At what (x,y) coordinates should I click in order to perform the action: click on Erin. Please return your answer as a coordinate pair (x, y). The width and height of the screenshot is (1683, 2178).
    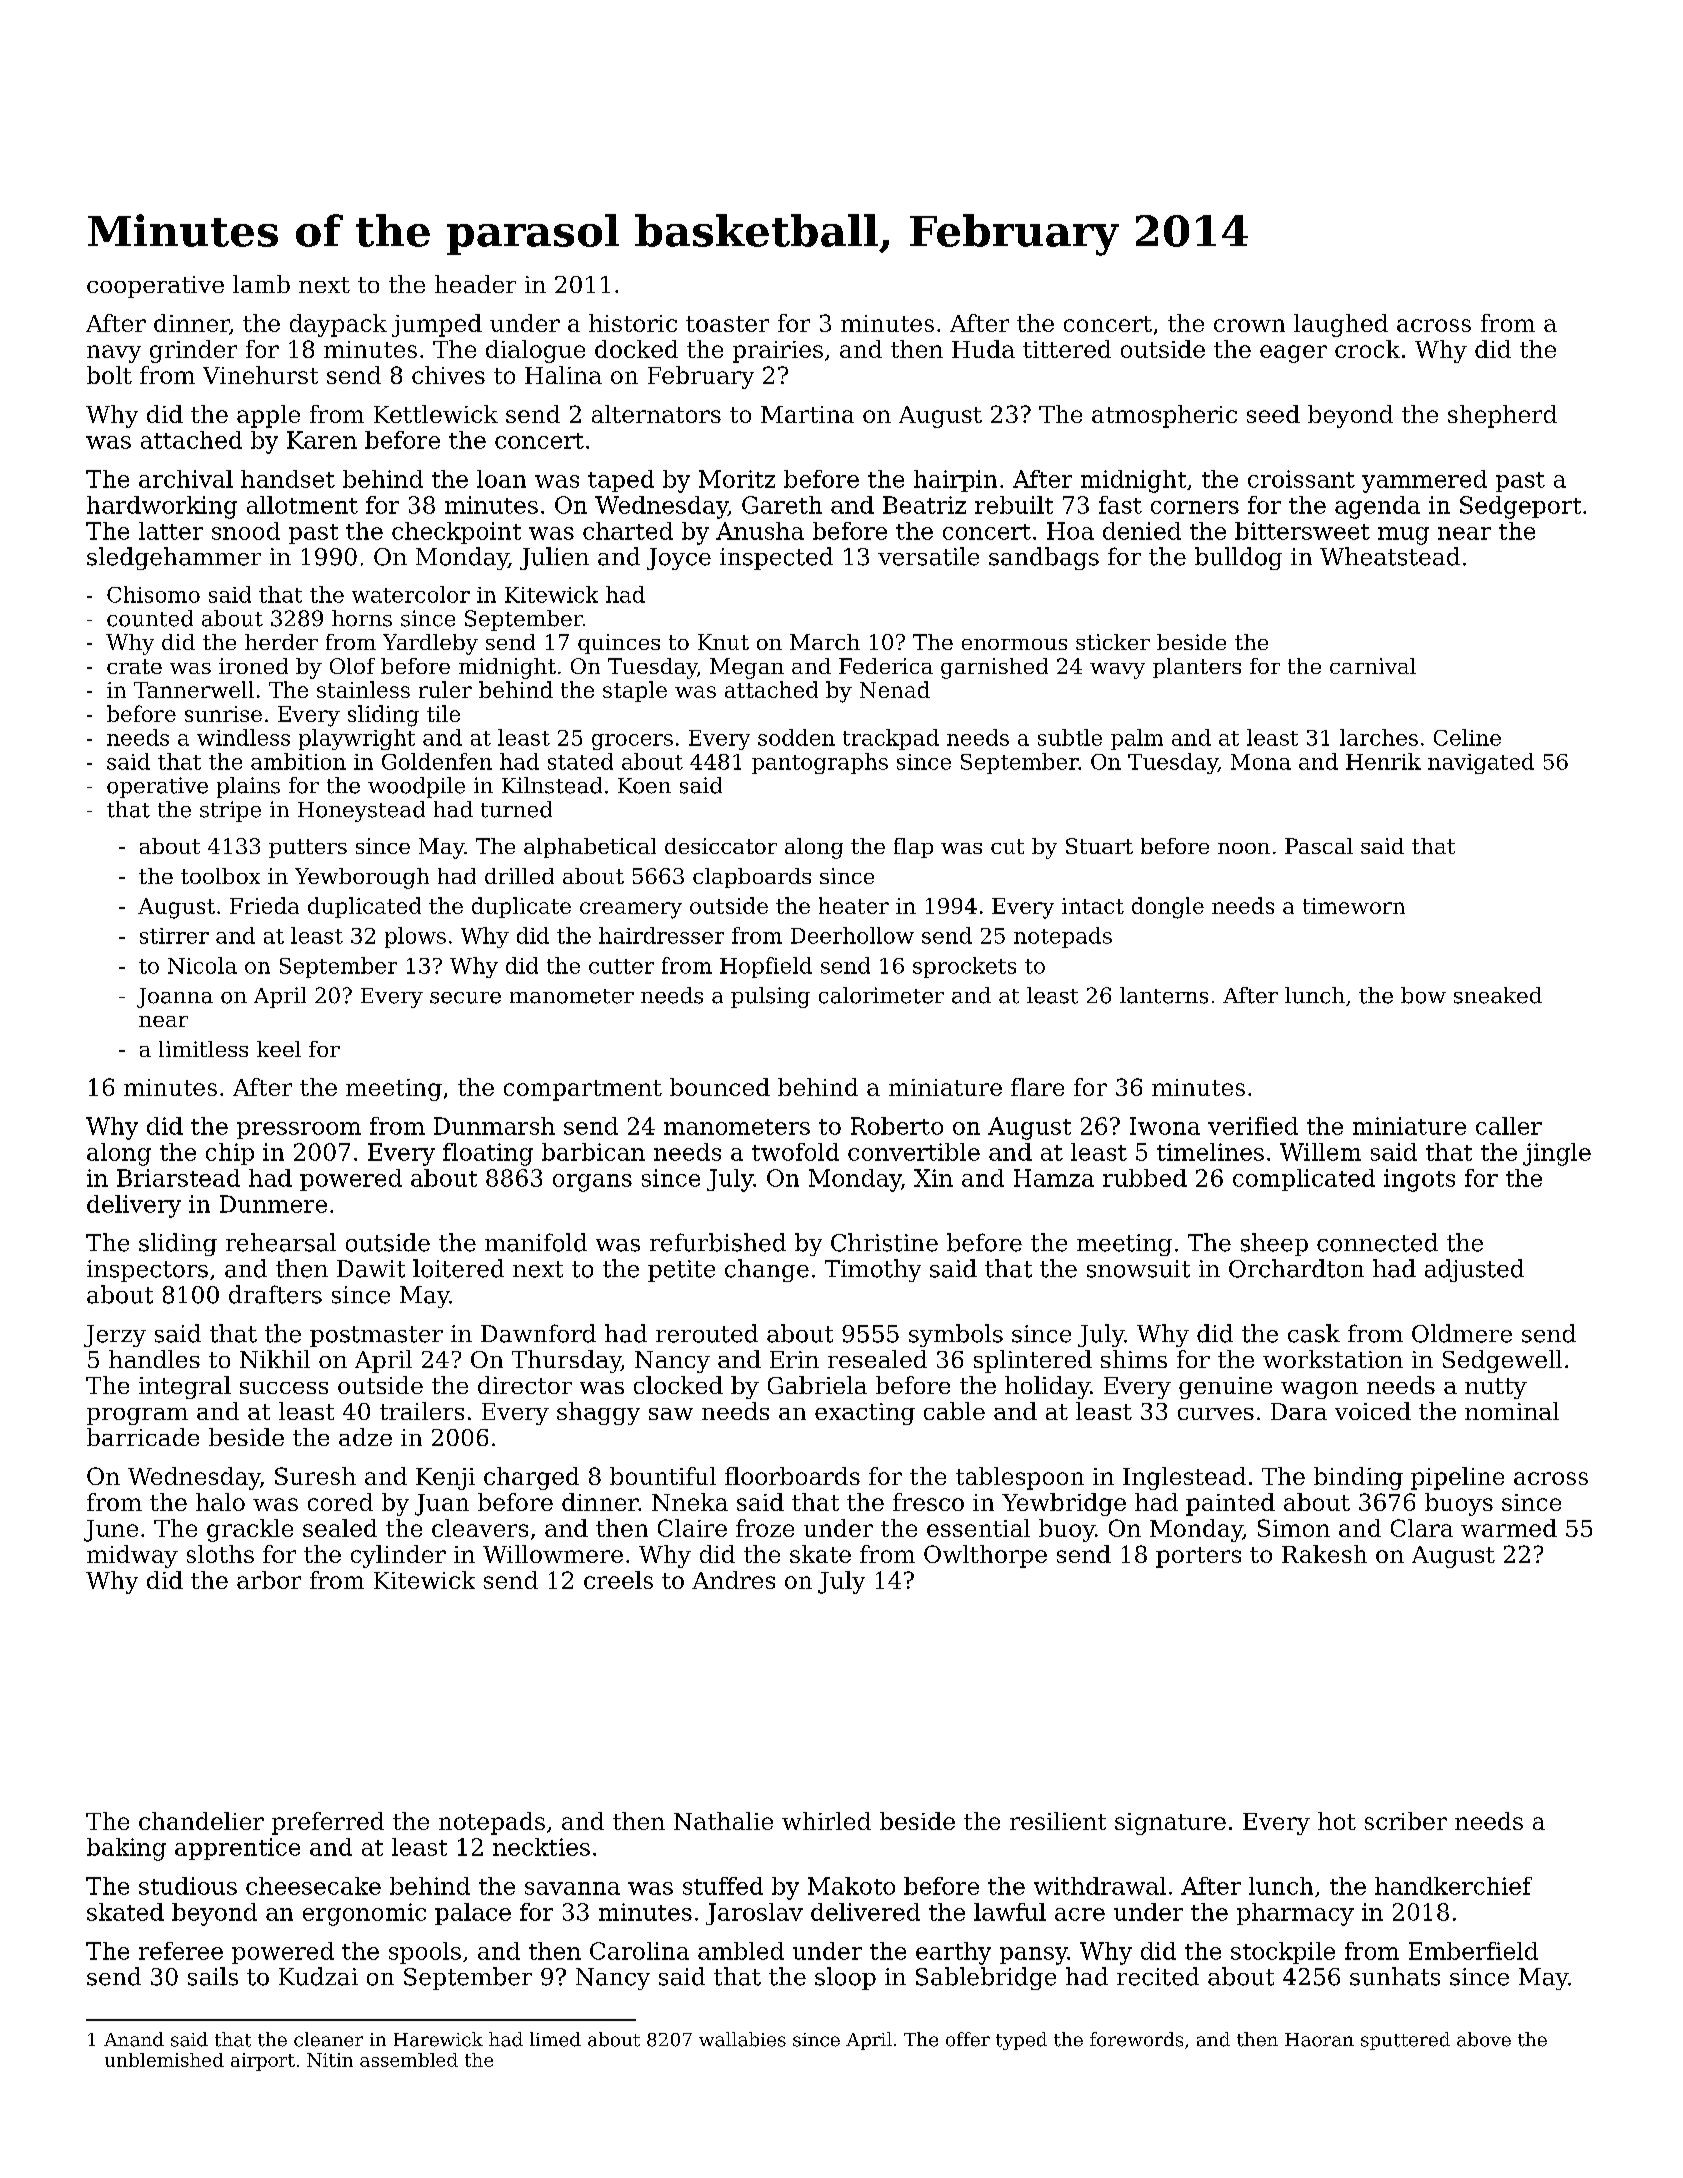
    Looking at the image, I should click on (794, 1359).
